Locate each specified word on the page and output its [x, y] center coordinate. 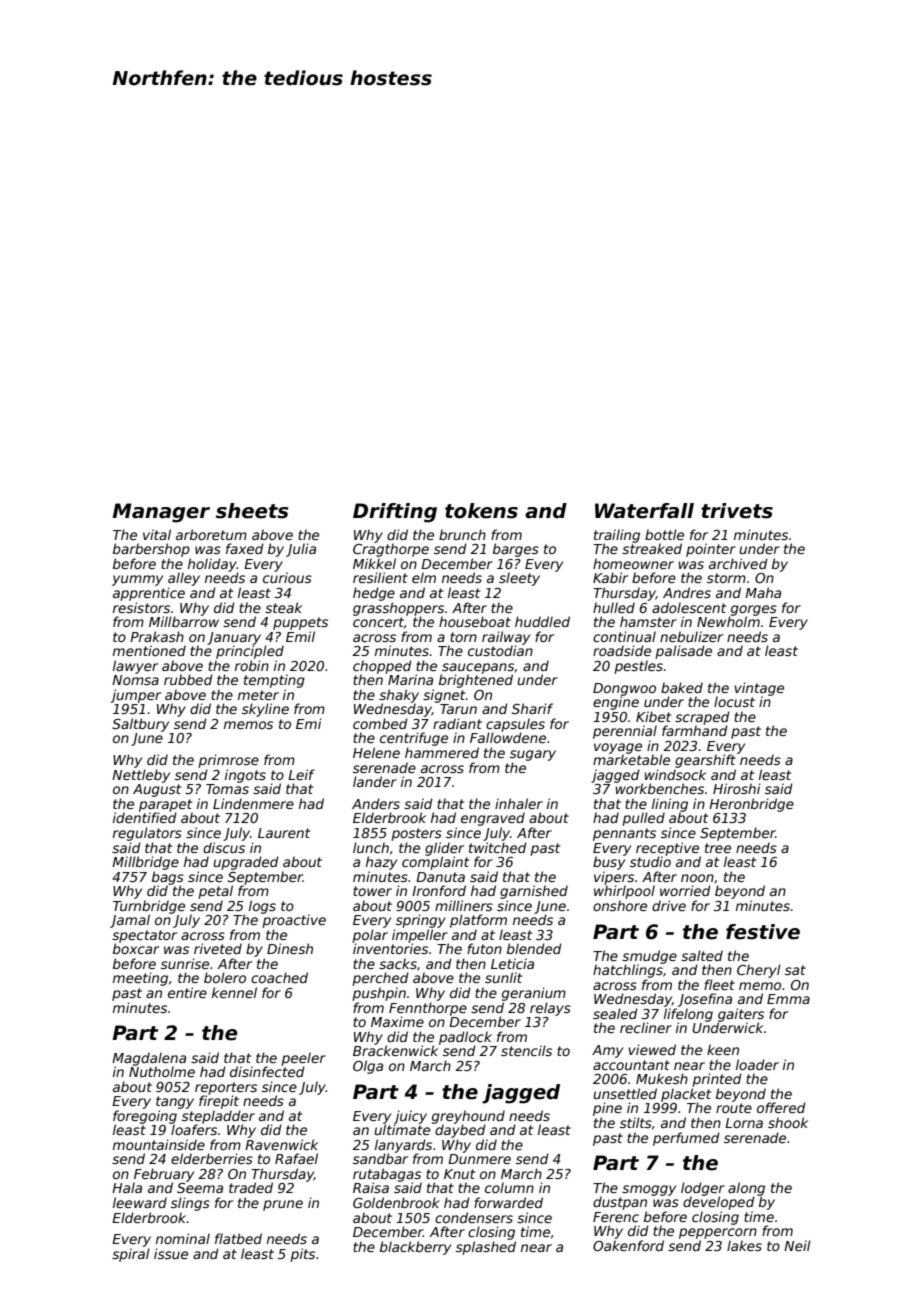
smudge [649, 957]
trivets [737, 511]
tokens [481, 511]
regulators [147, 834]
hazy [381, 863]
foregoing [145, 1117]
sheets [252, 511]
